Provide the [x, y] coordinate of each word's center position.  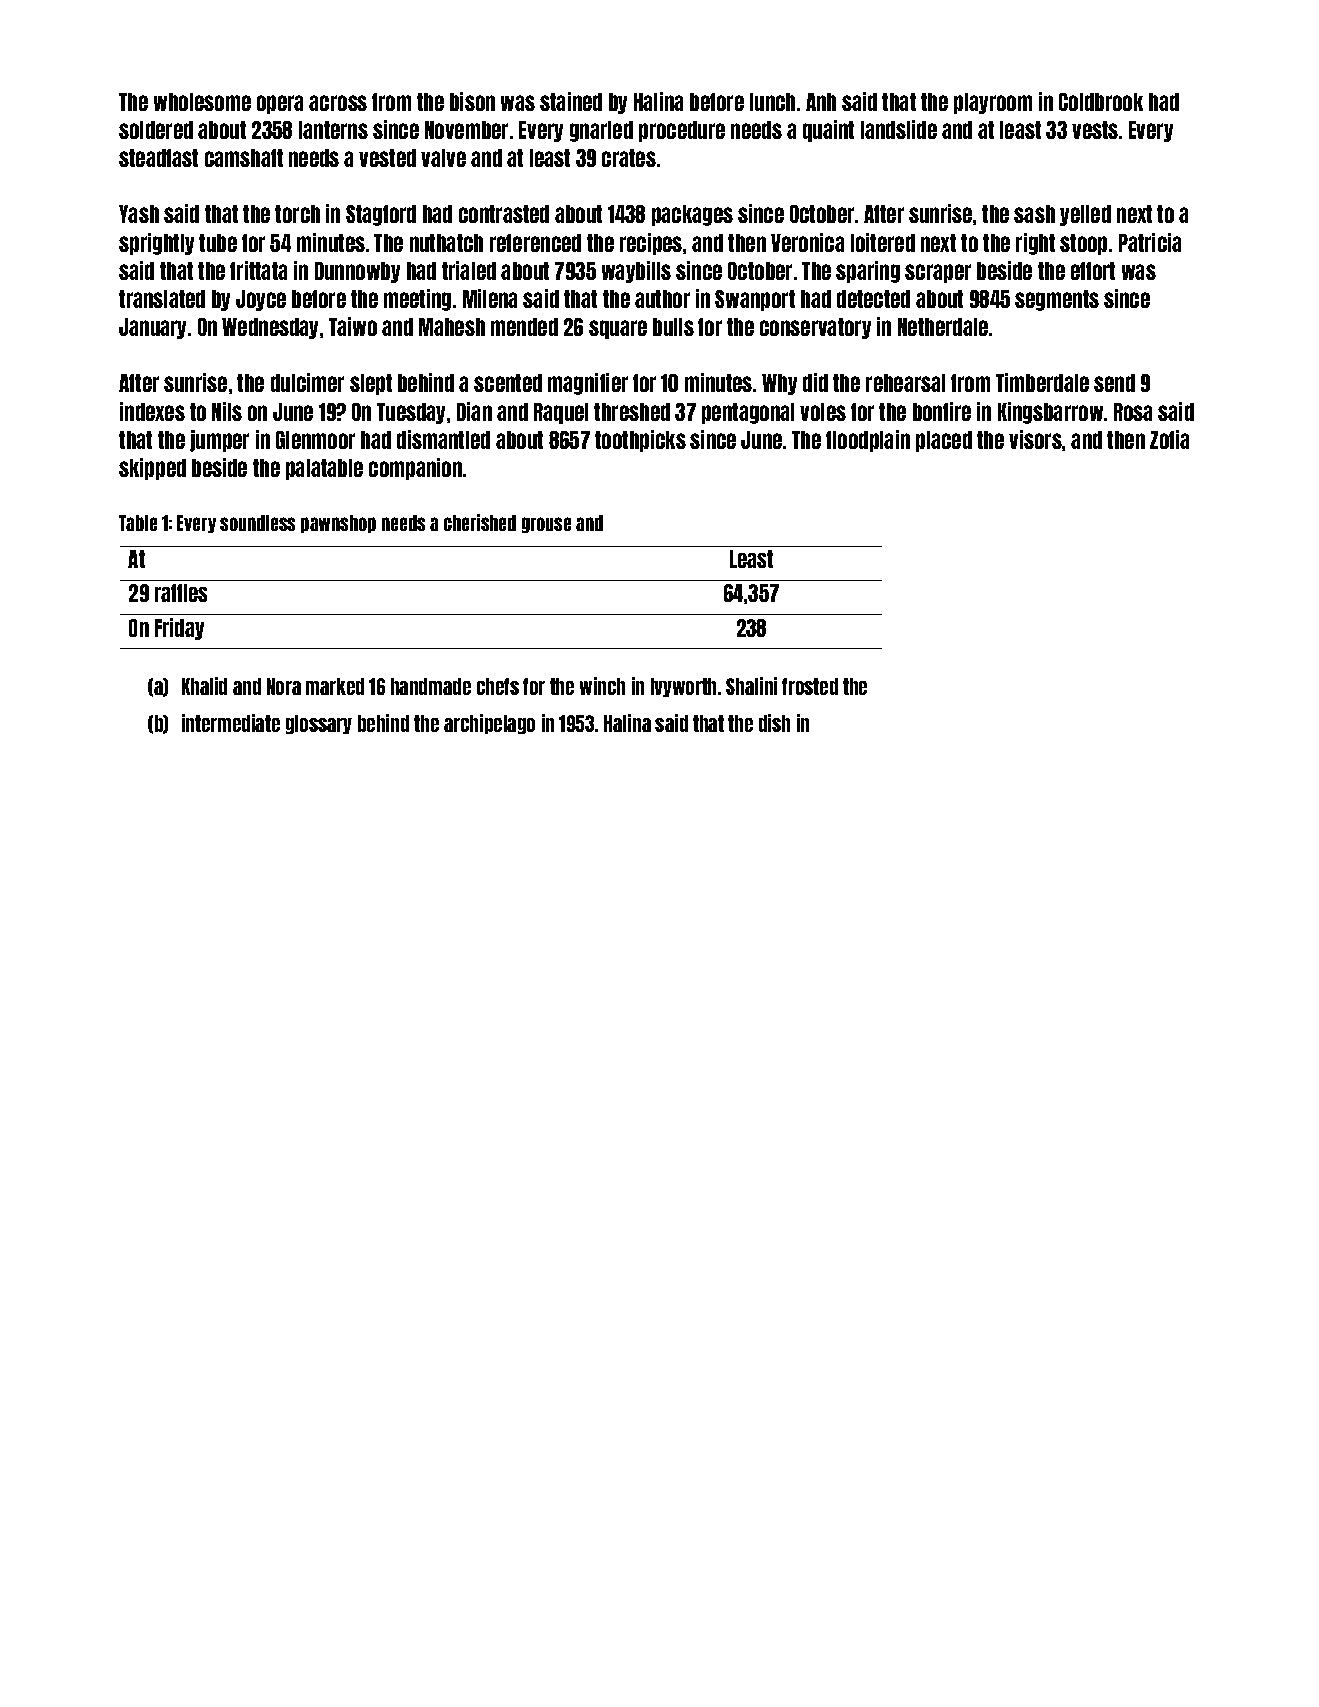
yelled [1085, 215]
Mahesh [452, 327]
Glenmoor [315, 440]
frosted [810, 686]
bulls [673, 327]
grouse [546, 525]
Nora [284, 686]
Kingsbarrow [1050, 413]
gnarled [601, 131]
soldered [156, 130]
